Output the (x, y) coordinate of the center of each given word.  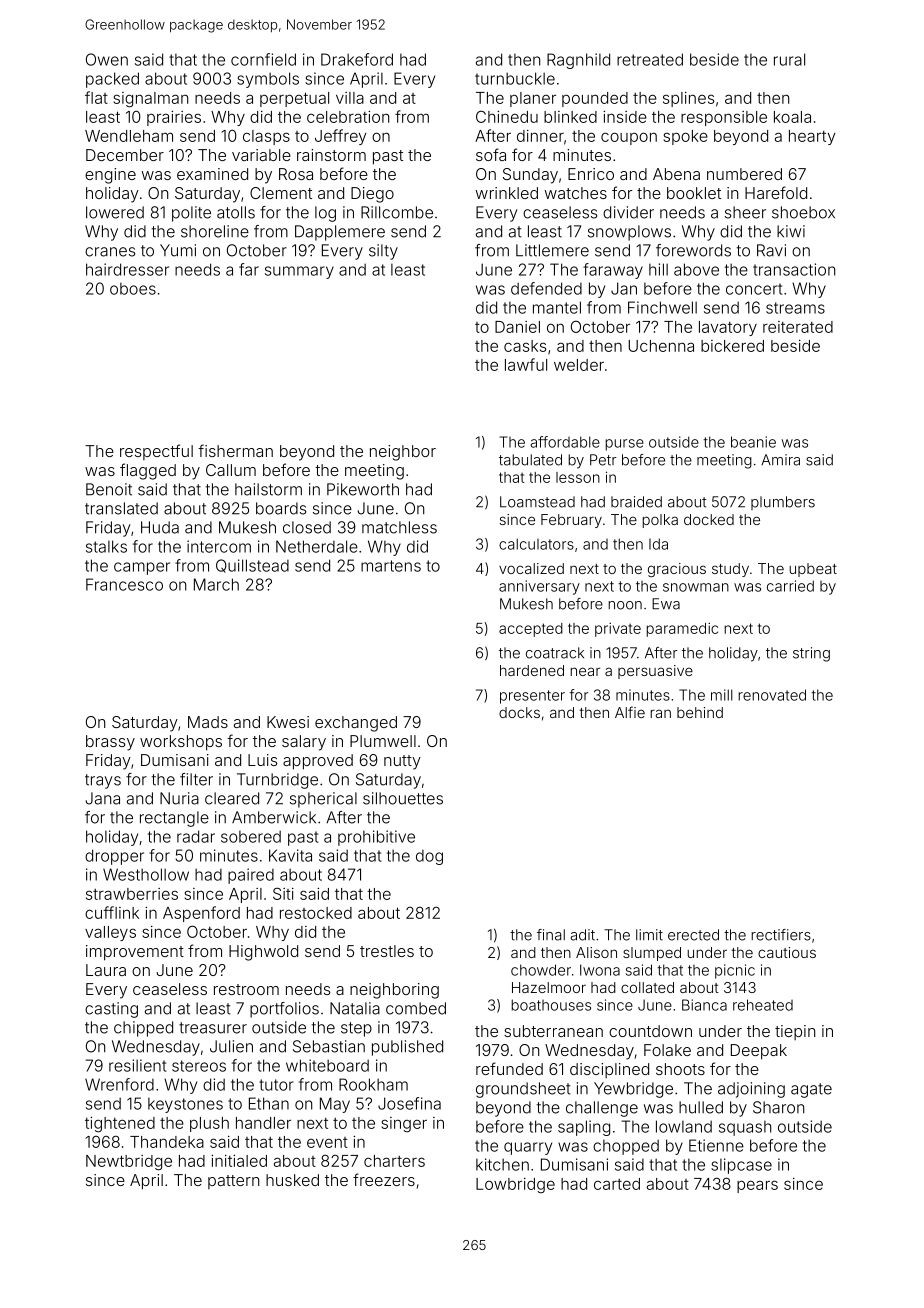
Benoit (109, 489)
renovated (772, 695)
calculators (536, 544)
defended (546, 288)
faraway (613, 271)
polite (191, 214)
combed (416, 1008)
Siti (283, 893)
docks (519, 712)
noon (625, 605)
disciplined (609, 1070)
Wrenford (119, 1084)
